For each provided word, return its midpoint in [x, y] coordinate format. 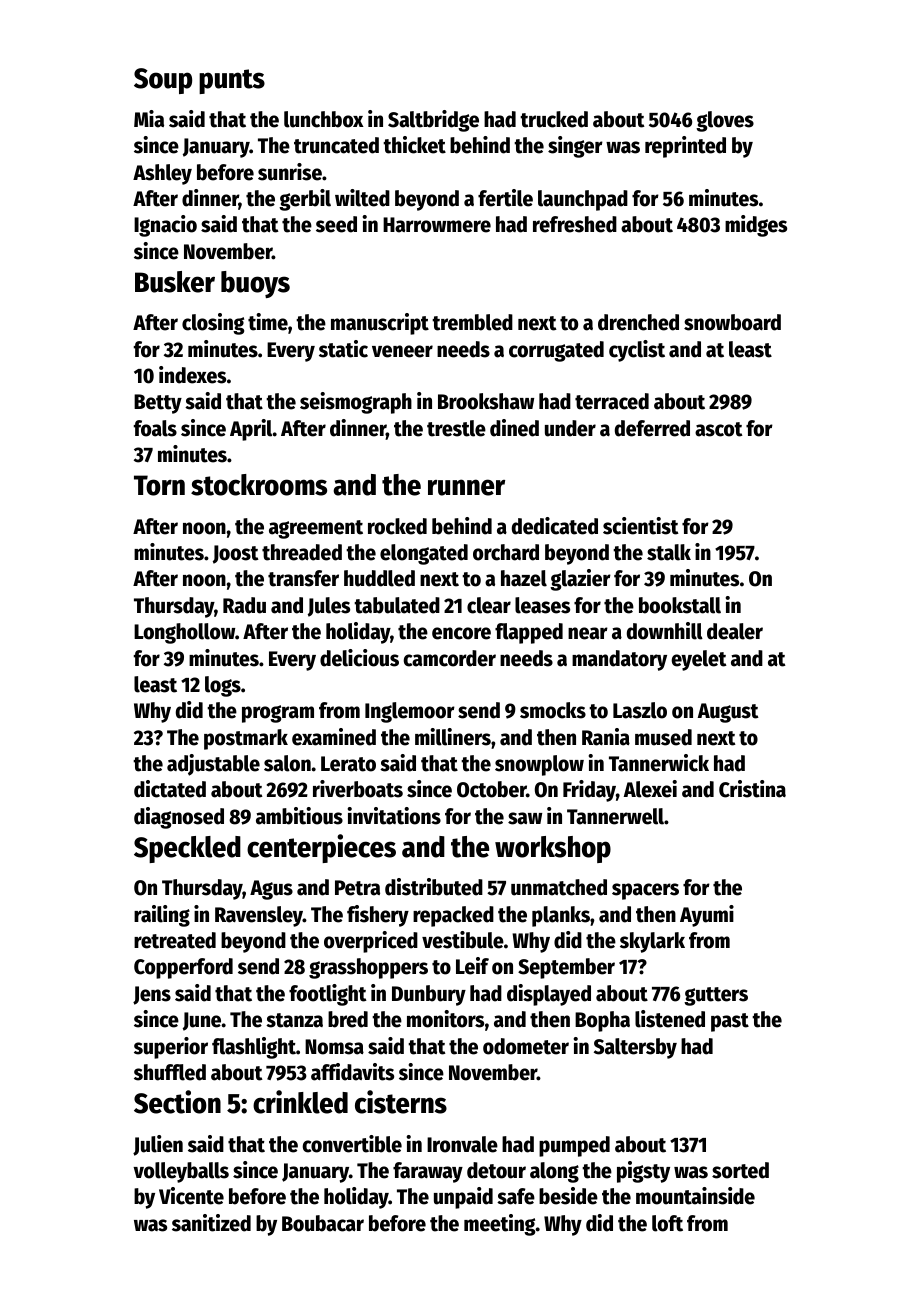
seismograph [356, 403]
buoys [255, 284]
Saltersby [635, 1048]
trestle [456, 428]
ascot [719, 429]
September [566, 968]
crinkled [300, 1102]
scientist [641, 526]
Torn [159, 485]
